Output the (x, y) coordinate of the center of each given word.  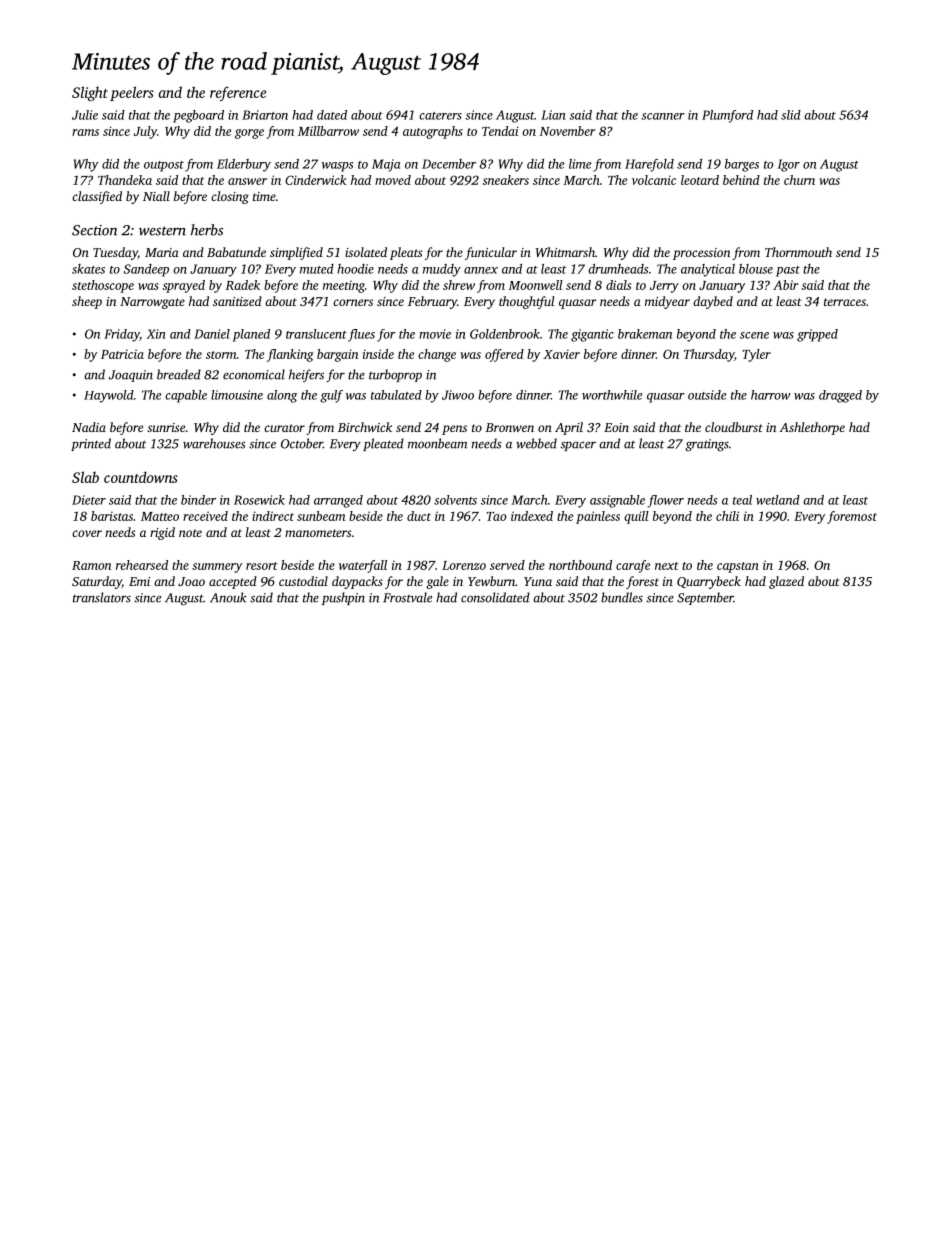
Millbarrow (328, 131)
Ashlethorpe (812, 428)
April (569, 428)
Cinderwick (316, 180)
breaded (179, 374)
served (507, 565)
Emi (139, 581)
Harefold (649, 165)
